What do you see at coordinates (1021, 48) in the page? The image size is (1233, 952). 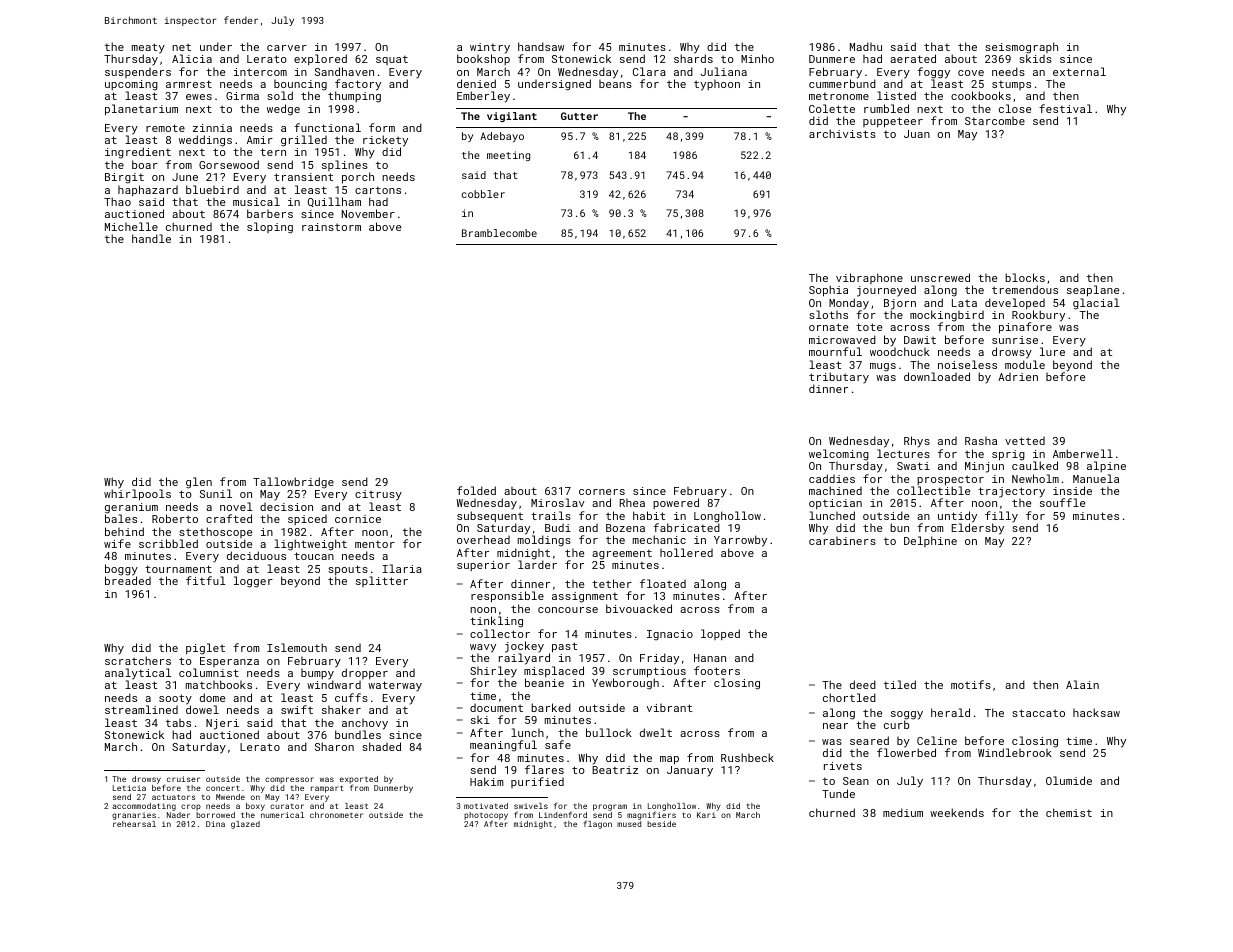 I see `seismograph` at bounding box center [1021, 48].
